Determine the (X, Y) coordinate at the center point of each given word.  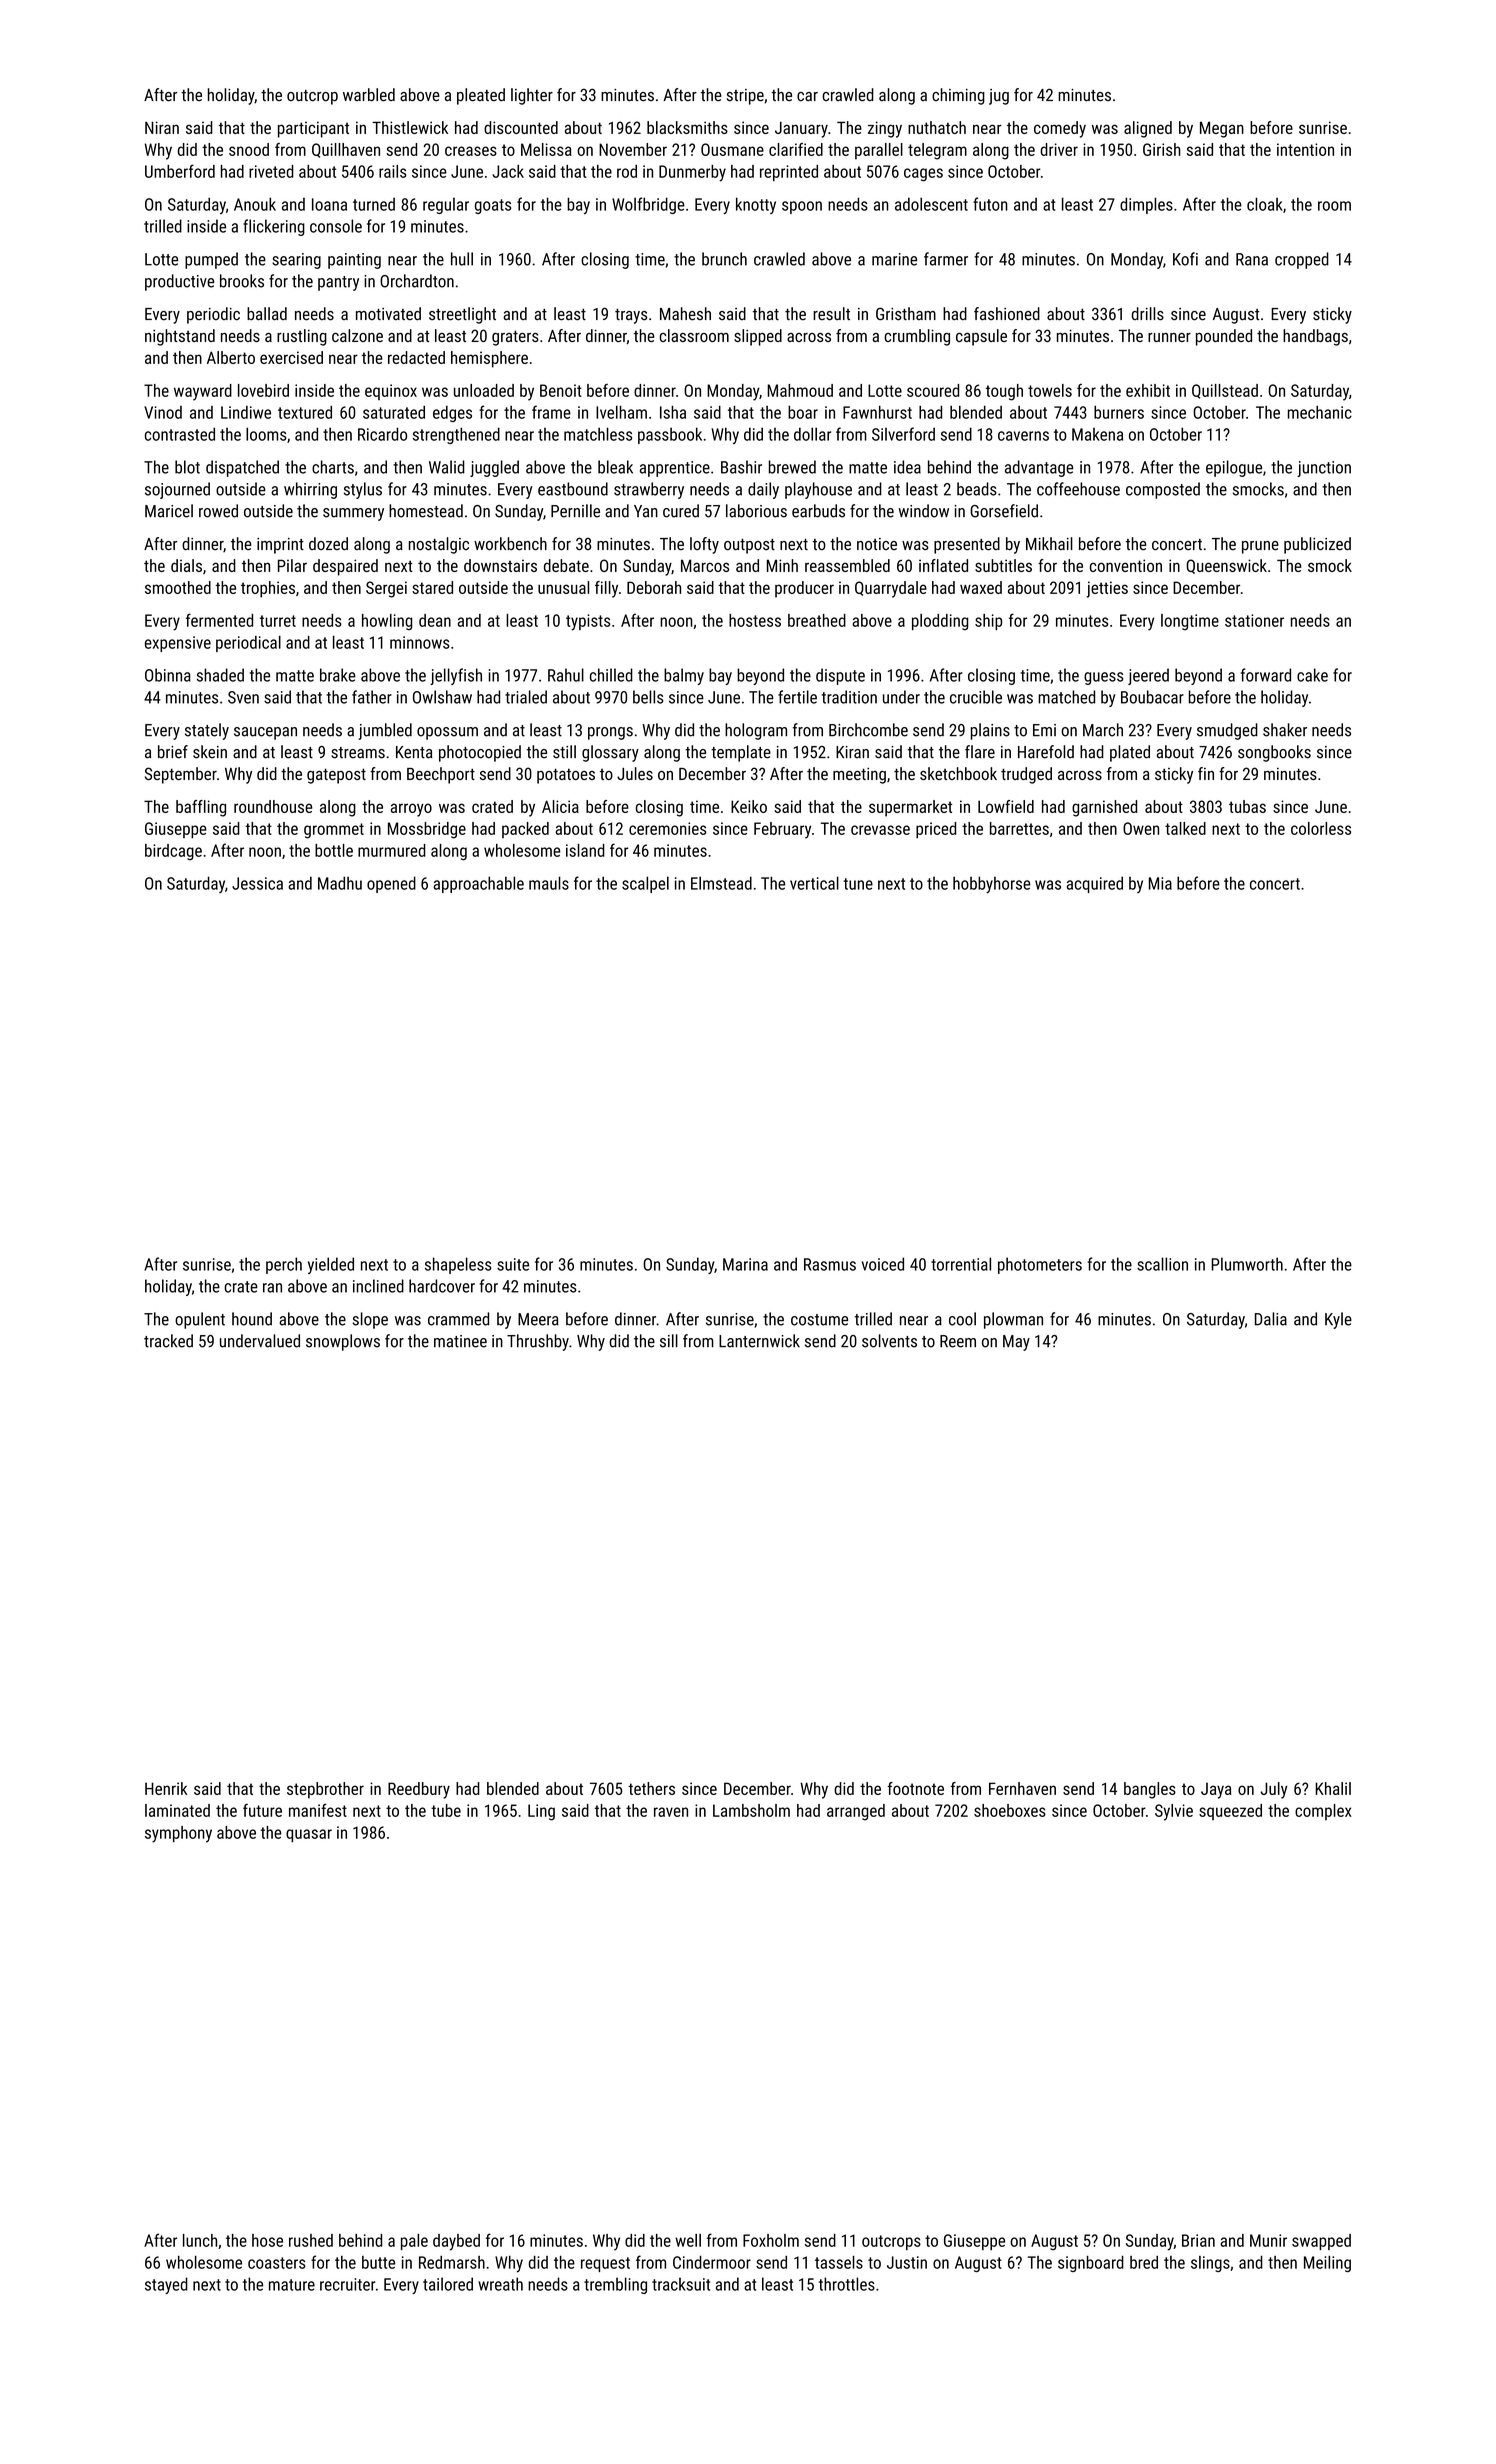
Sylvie (1174, 1812)
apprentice (675, 469)
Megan (1222, 129)
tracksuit (681, 2284)
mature (292, 2285)
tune (858, 884)
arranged (856, 1812)
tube (446, 1810)
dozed (328, 543)
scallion (1162, 1264)
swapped (1321, 2242)
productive (179, 282)
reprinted (789, 173)
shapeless (458, 1265)
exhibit (1148, 390)
